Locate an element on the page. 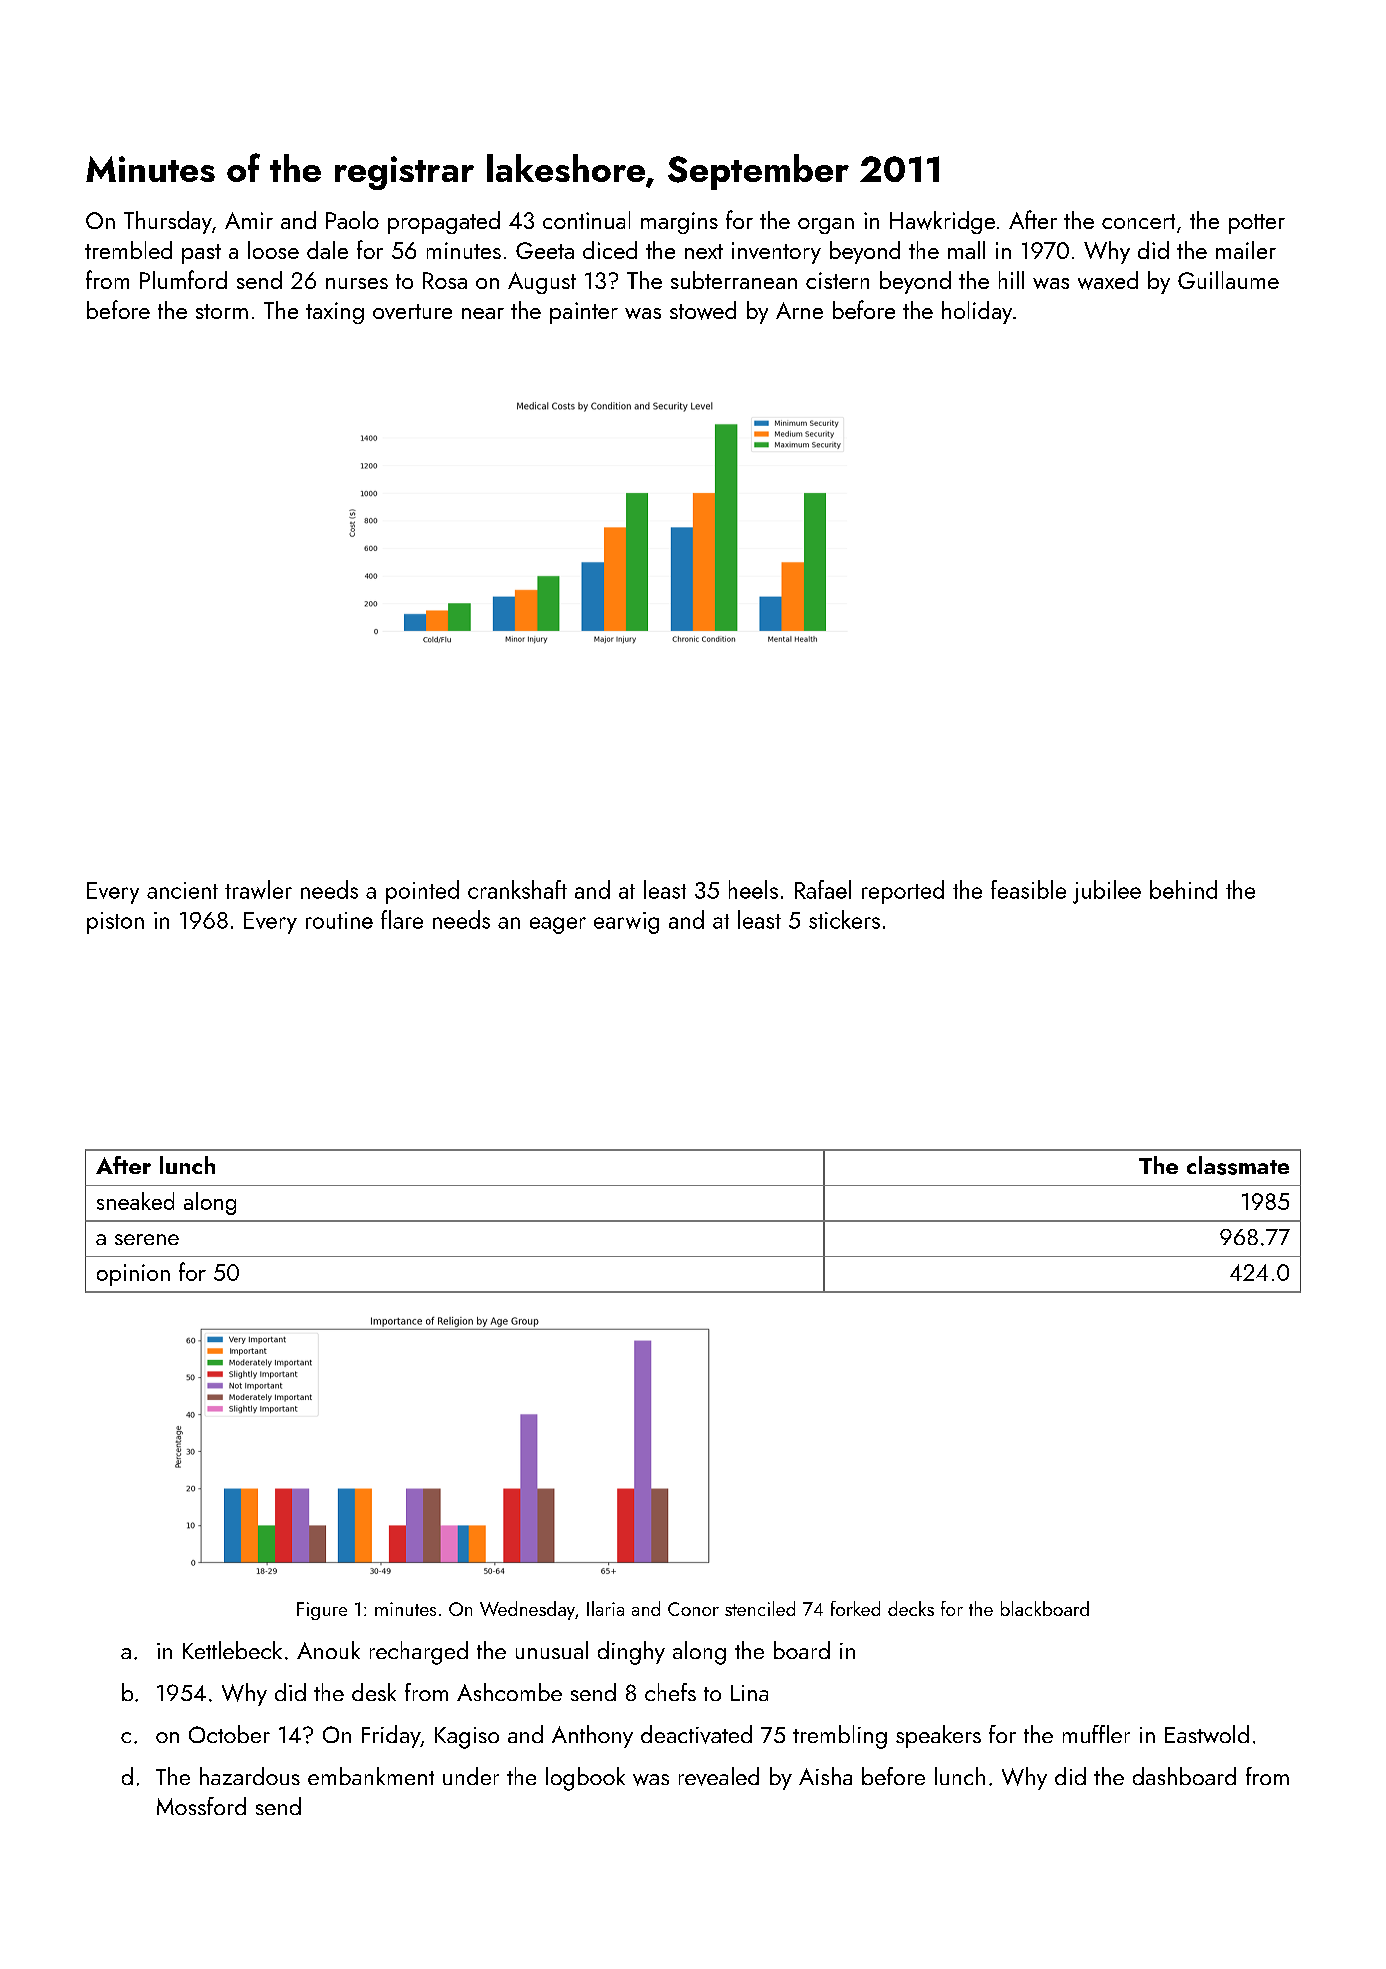  classmate is located at coordinates (1238, 1165).
